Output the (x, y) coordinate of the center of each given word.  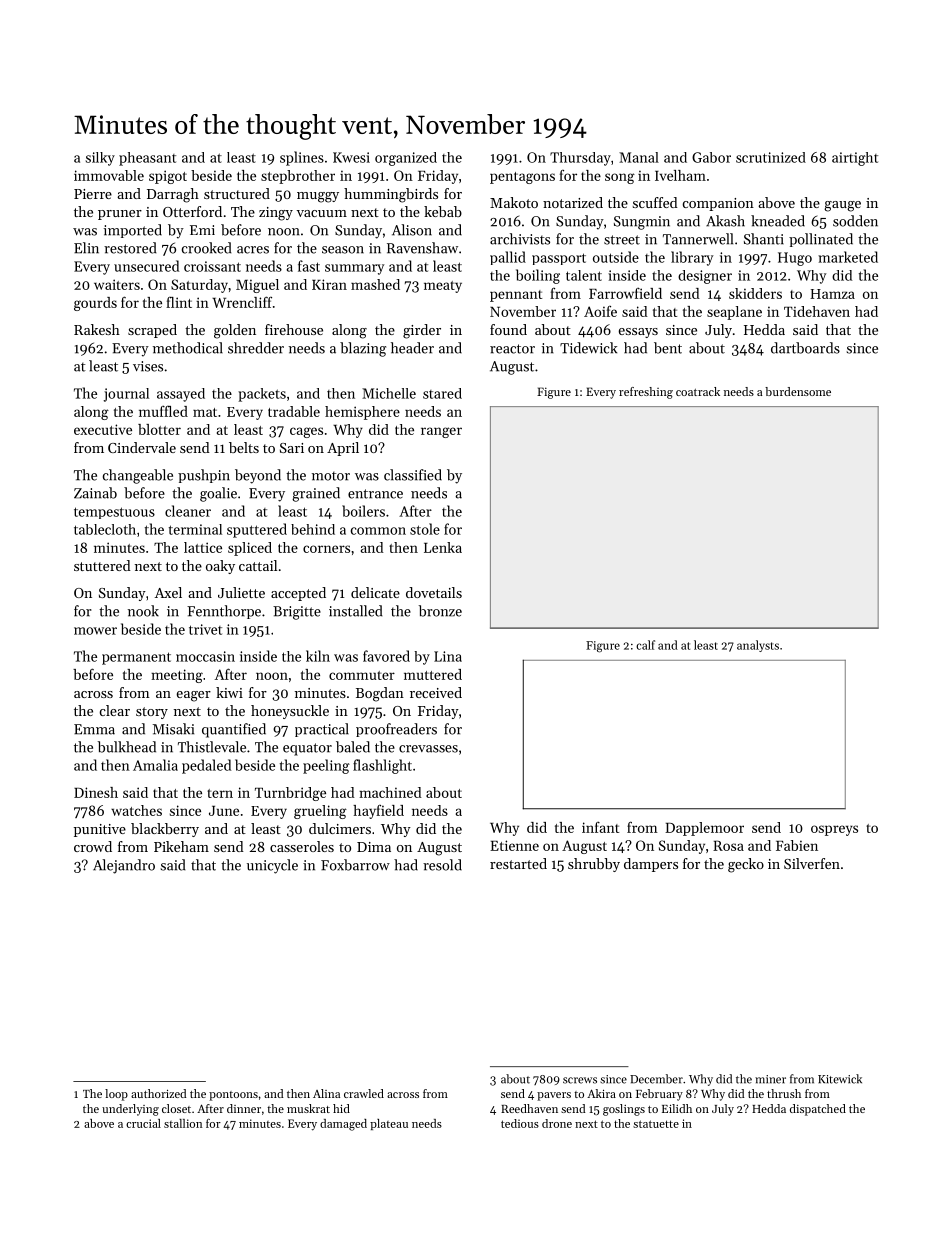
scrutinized (771, 157)
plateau (389, 1124)
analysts (758, 646)
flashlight (382, 766)
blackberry (165, 830)
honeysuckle (290, 712)
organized (406, 159)
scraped (152, 331)
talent (584, 275)
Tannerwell (698, 239)
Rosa (728, 845)
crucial (143, 1123)
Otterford (192, 211)
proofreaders (396, 730)
